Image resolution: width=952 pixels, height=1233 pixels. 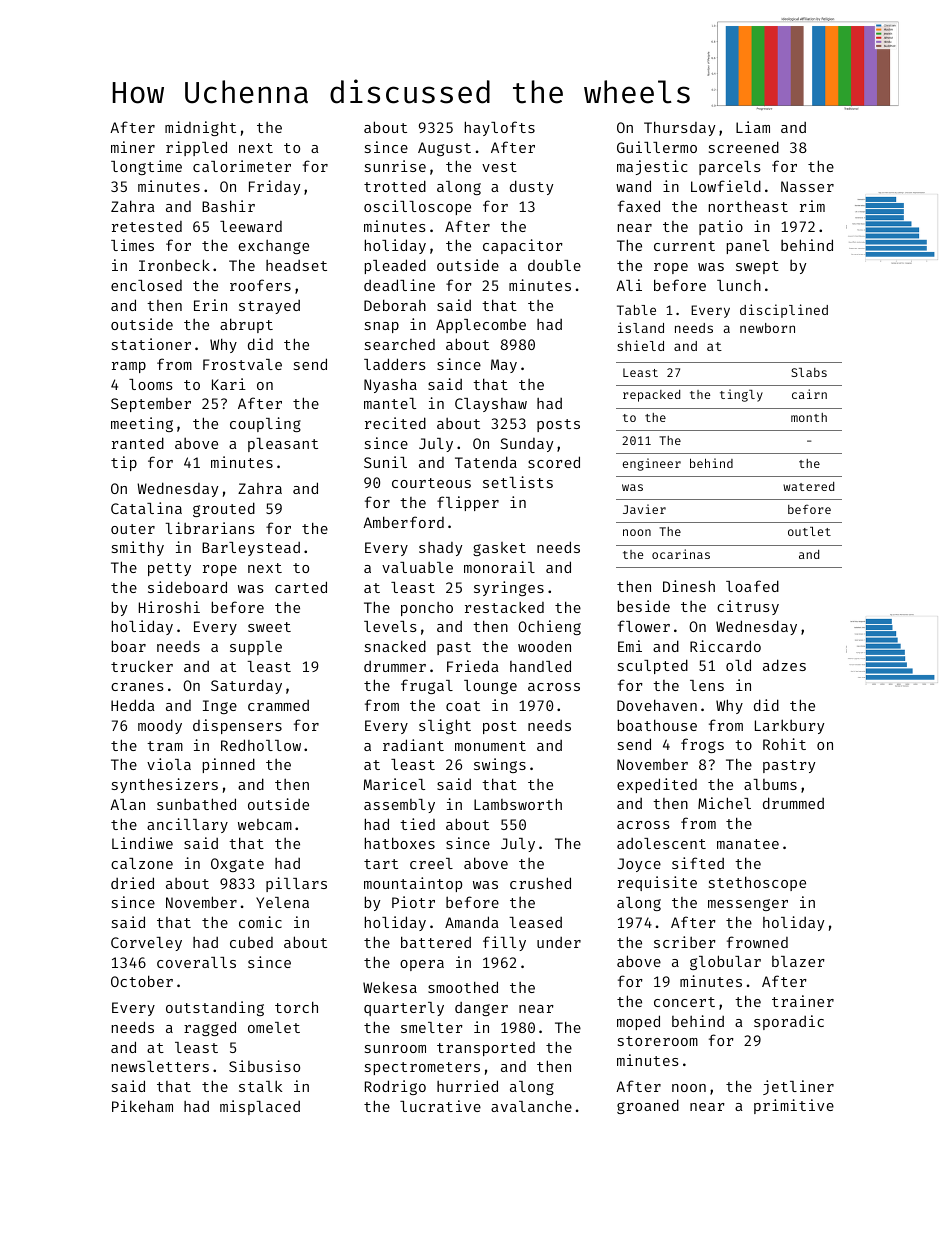 I want to click on enclosed, so click(x=146, y=285).
